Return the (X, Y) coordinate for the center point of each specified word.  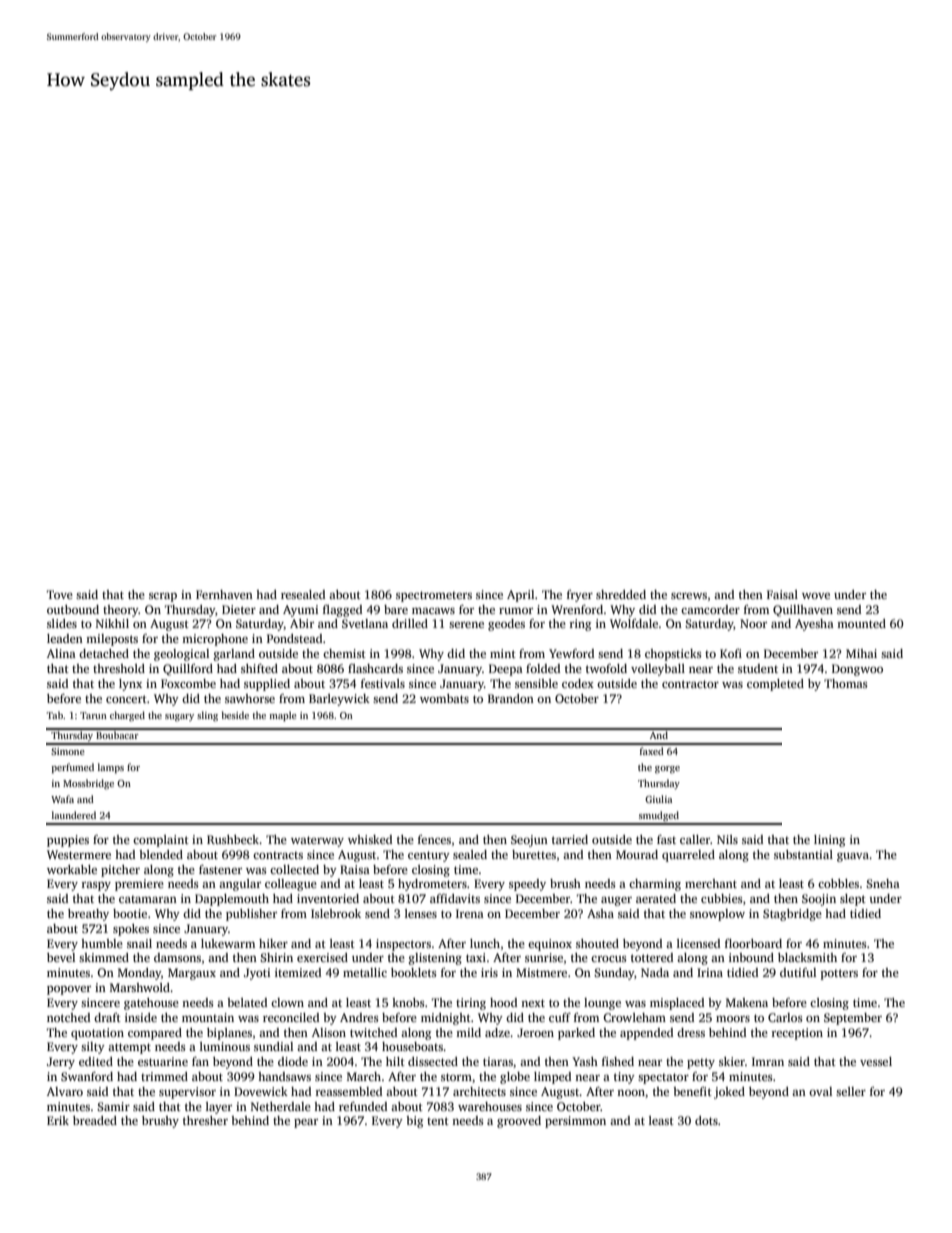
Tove (60, 594)
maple (283, 716)
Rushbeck (233, 839)
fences (434, 839)
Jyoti (257, 974)
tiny (624, 1078)
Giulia (658, 799)
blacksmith (807, 957)
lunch (485, 943)
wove (816, 596)
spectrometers (434, 596)
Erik (58, 1120)
